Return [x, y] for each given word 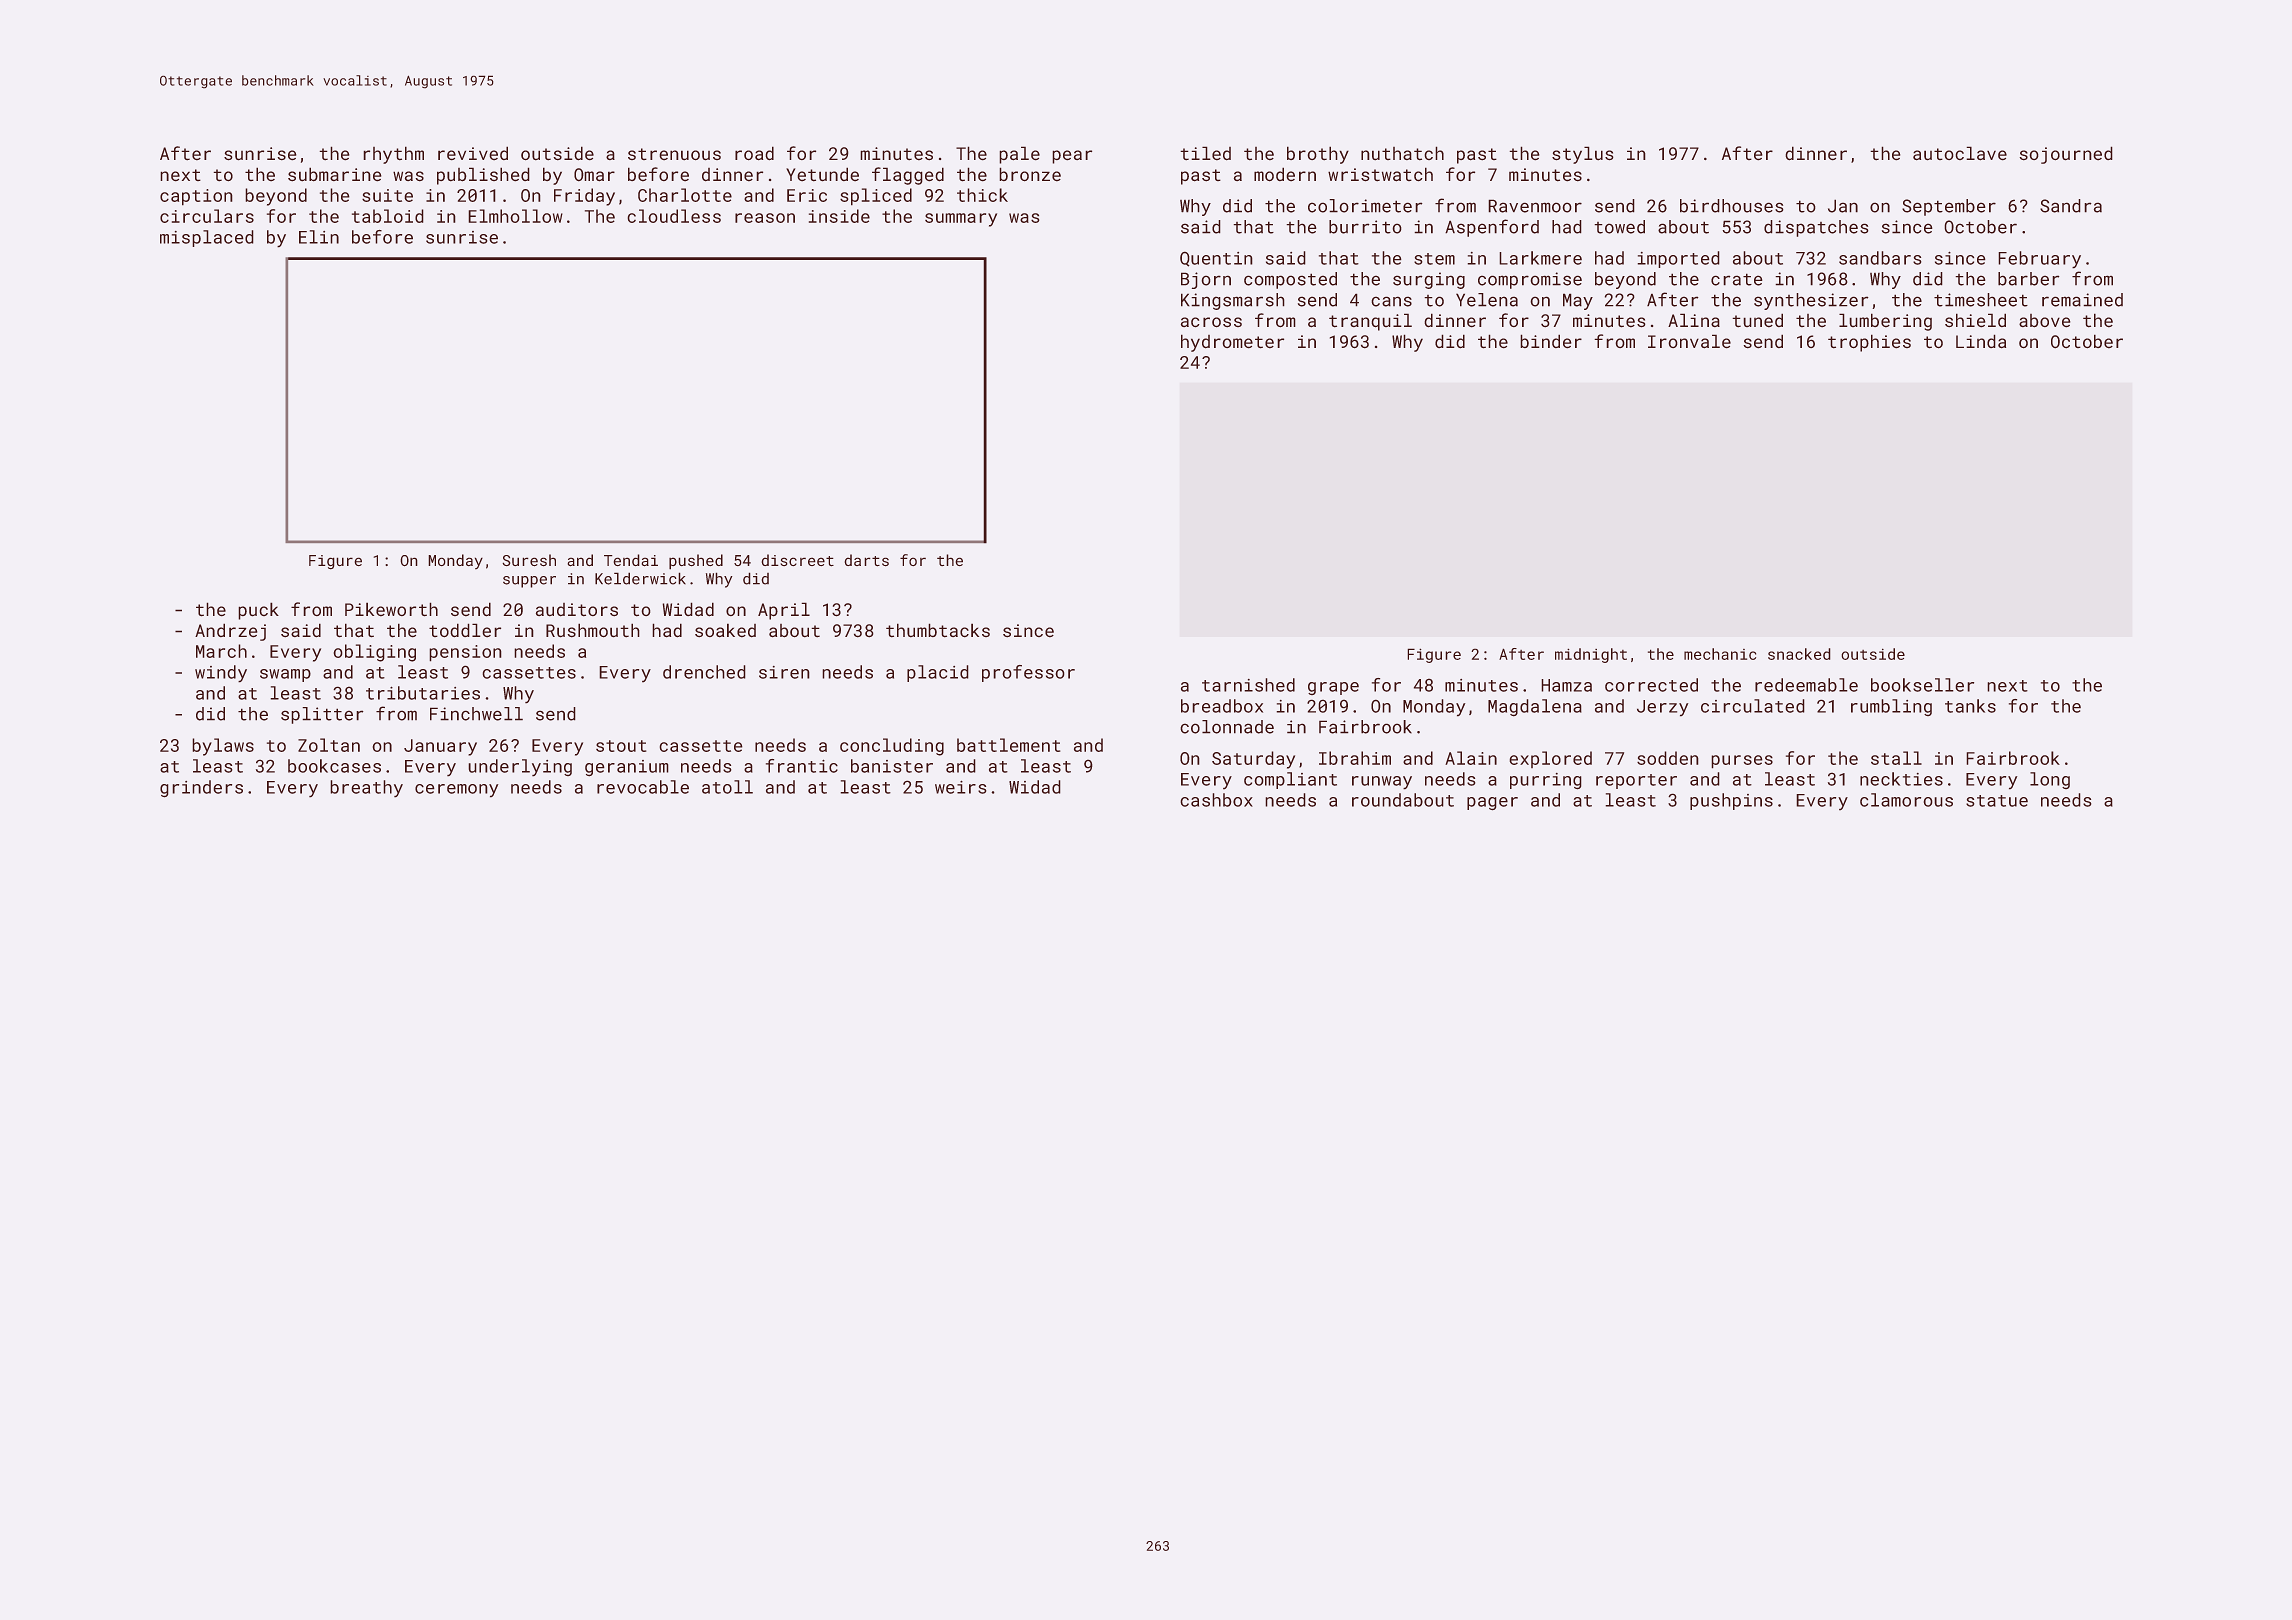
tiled [1205, 153]
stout [621, 746]
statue [1997, 801]
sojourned [2066, 155]
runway [1382, 783]
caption [196, 197]
